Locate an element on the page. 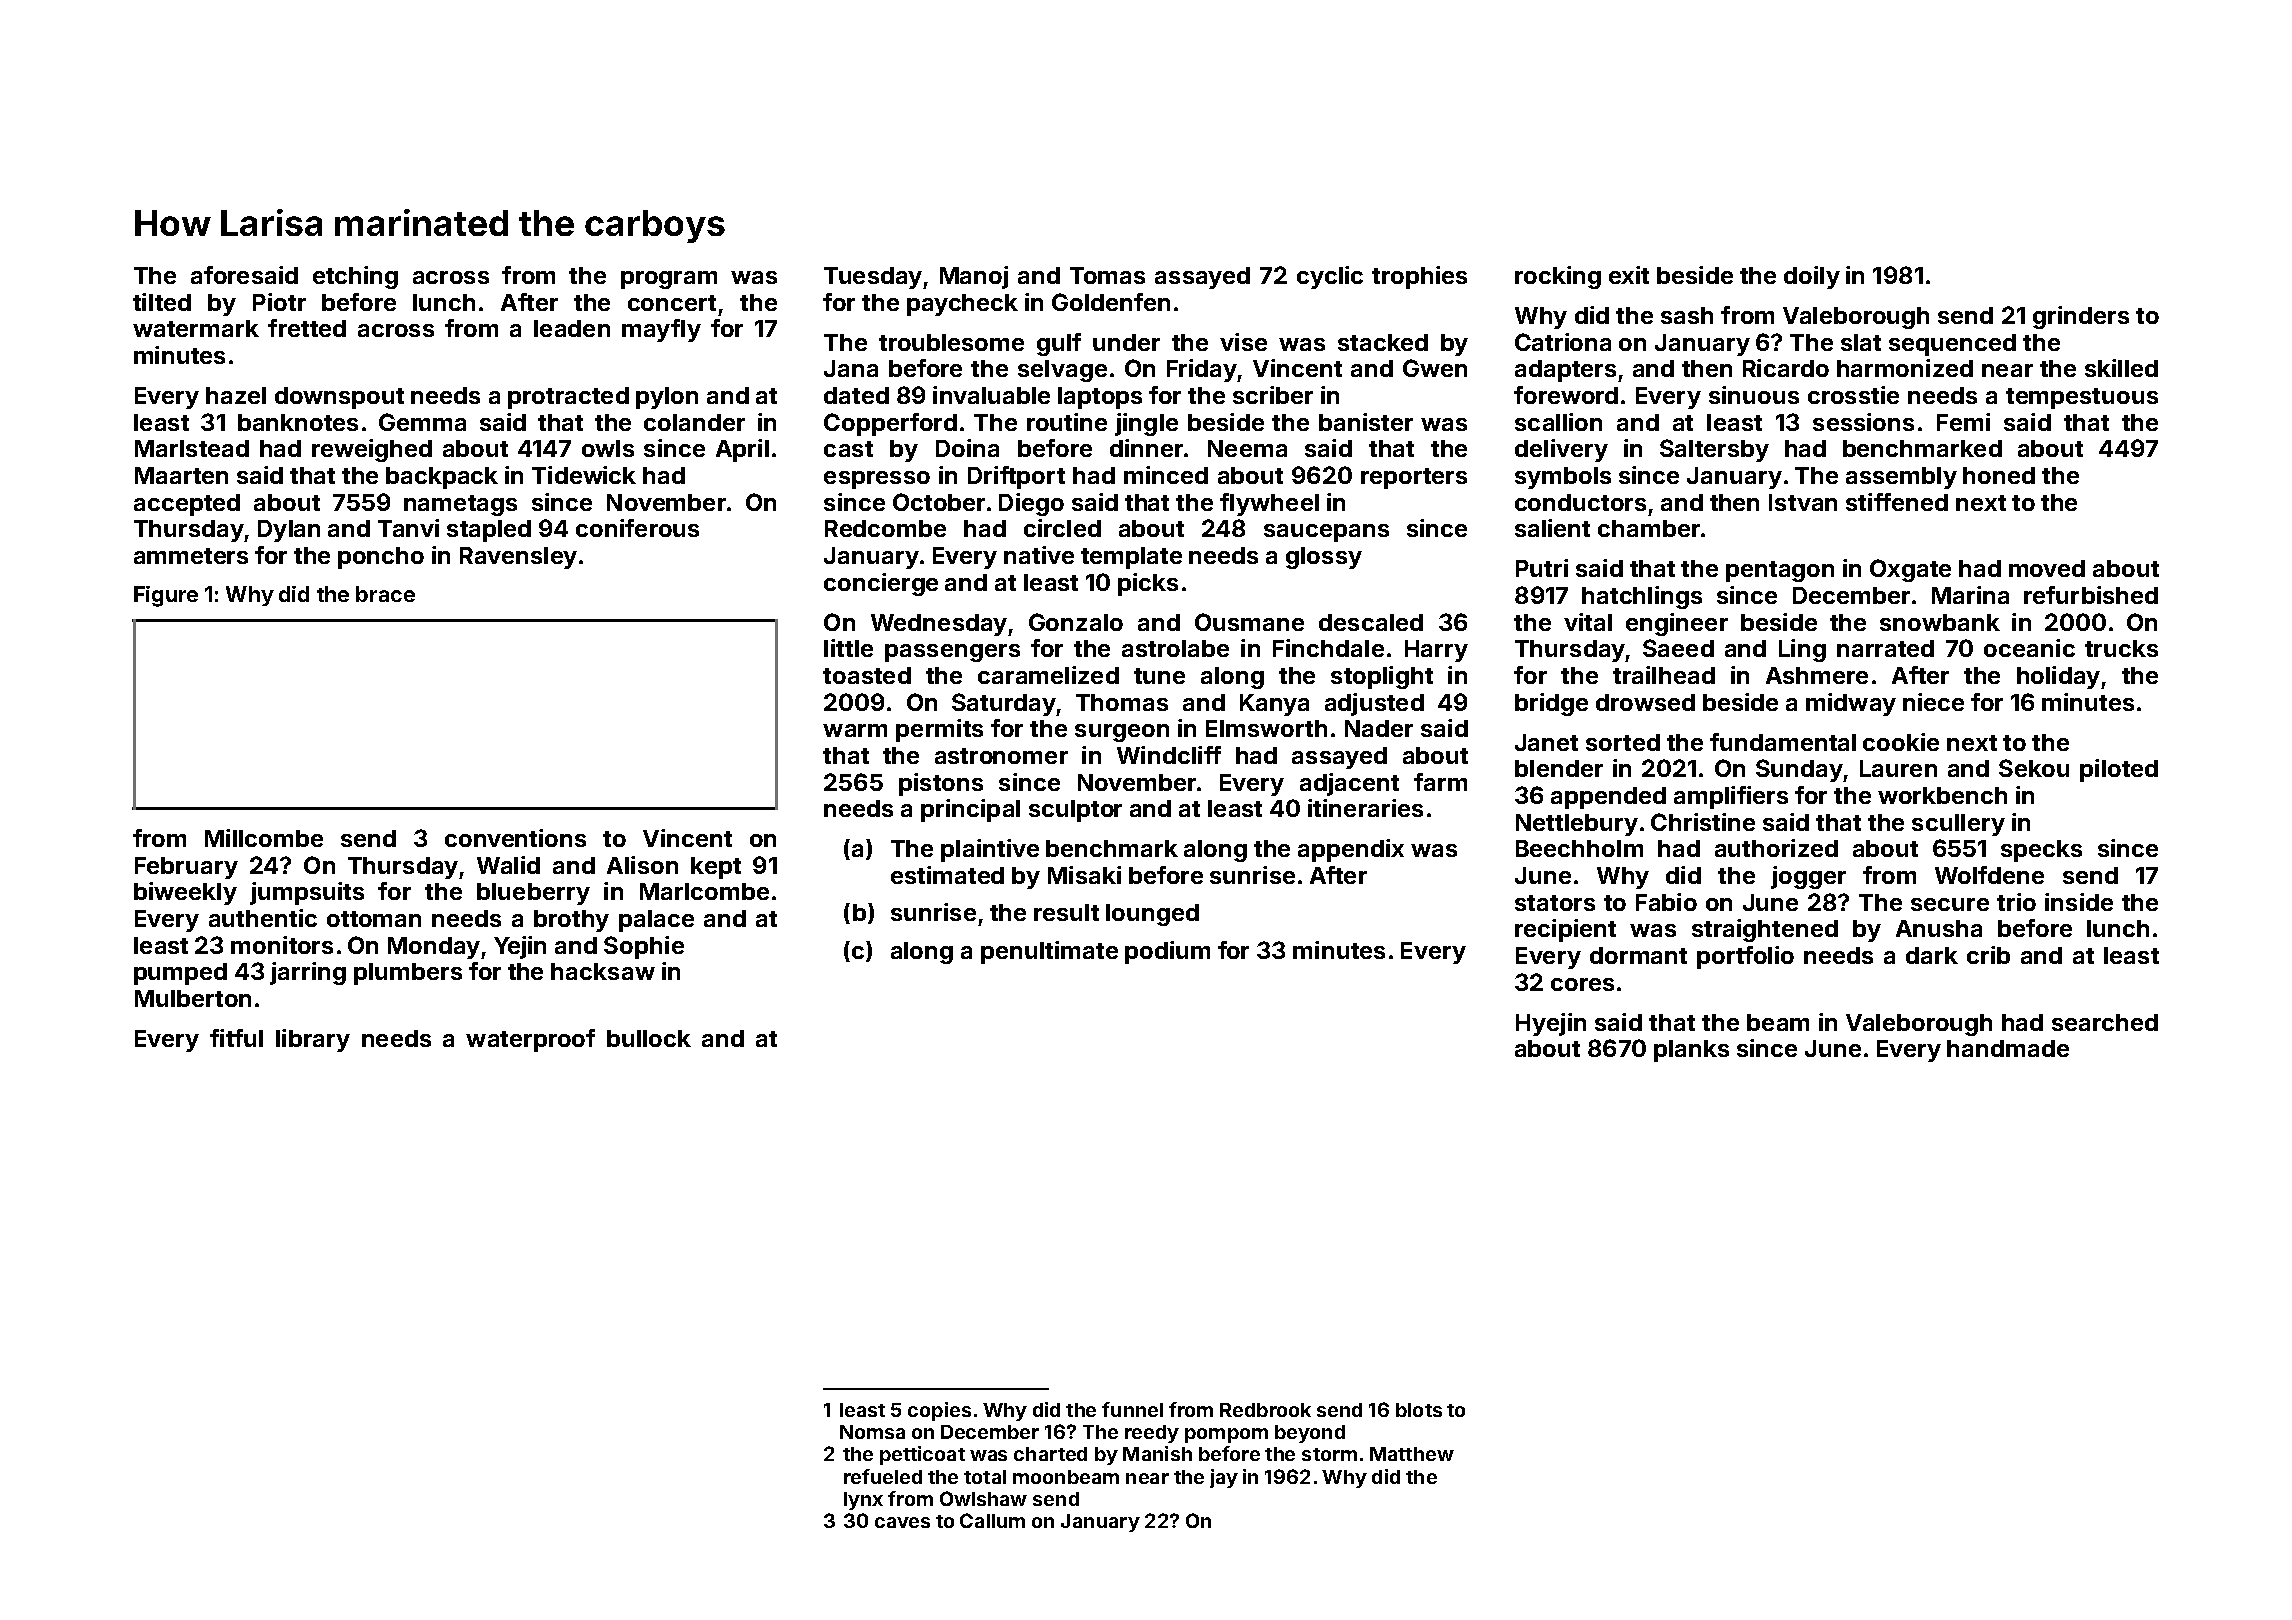 The image size is (2292, 1620). itineraries is located at coordinates (1365, 808).
